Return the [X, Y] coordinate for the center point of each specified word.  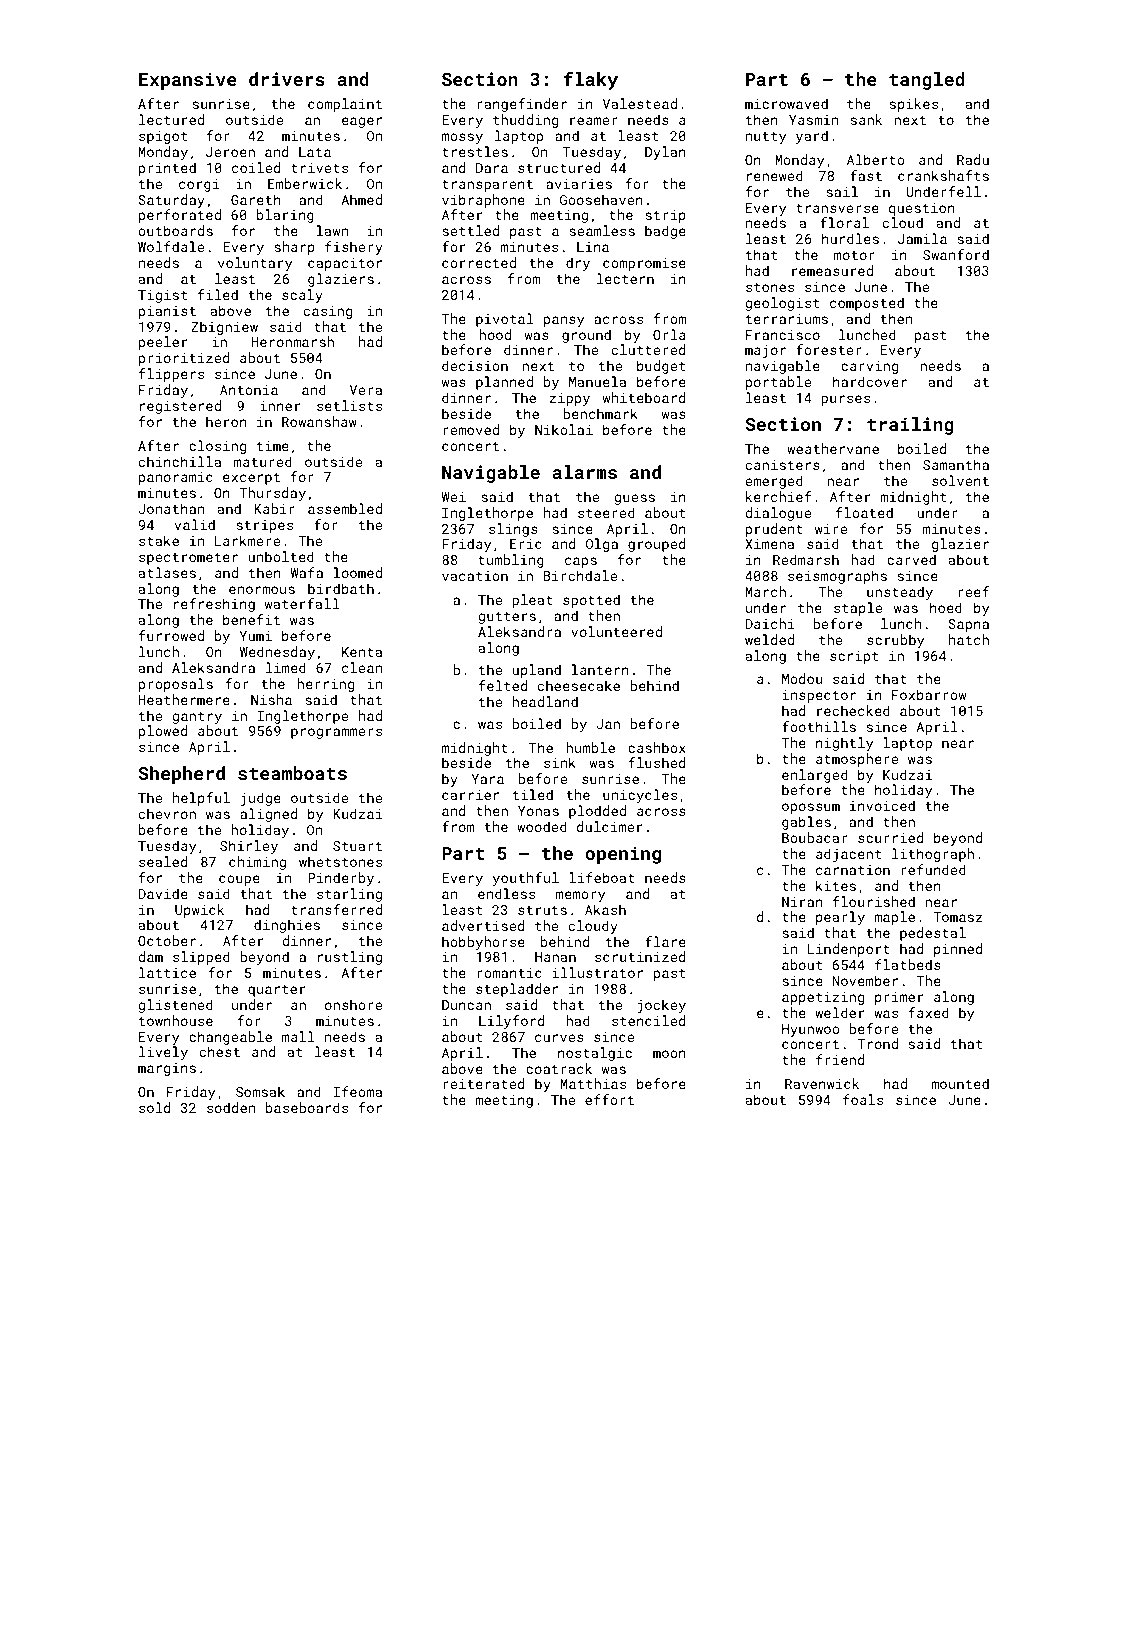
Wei [454, 497]
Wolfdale [171, 246]
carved [911, 559]
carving [869, 367]
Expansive [188, 81]
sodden [231, 1107]
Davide [163, 893]
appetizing [823, 998]
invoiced [882, 805]
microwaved [786, 103]
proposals [176, 685]
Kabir [274, 508]
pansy [564, 321]
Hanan [555, 957]
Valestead [640, 103]
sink [560, 762]
